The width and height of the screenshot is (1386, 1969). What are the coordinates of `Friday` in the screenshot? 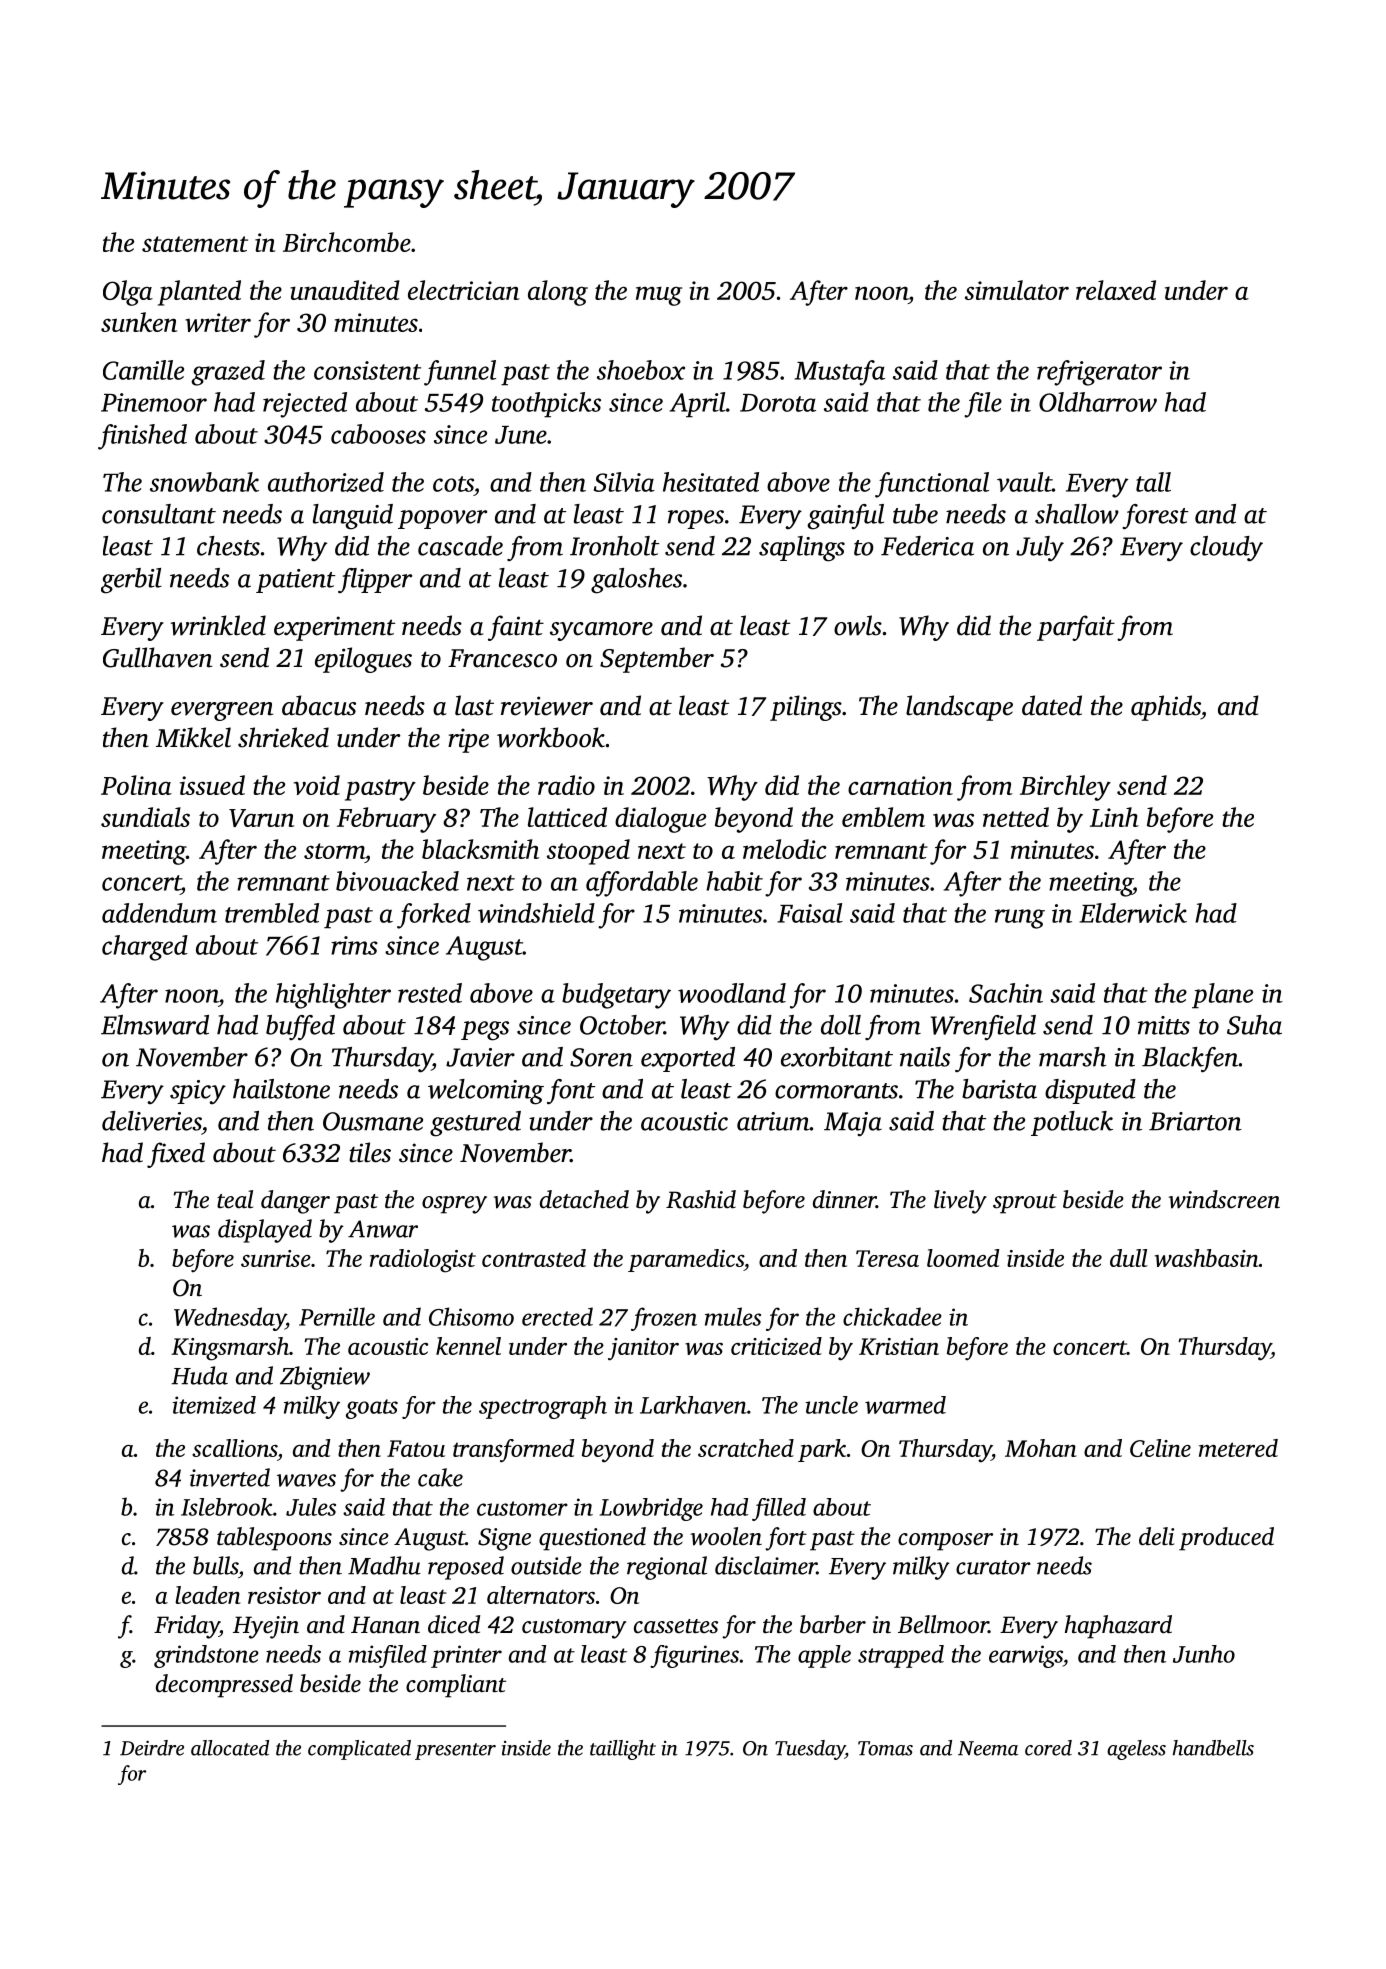 It's located at (187, 1627).
